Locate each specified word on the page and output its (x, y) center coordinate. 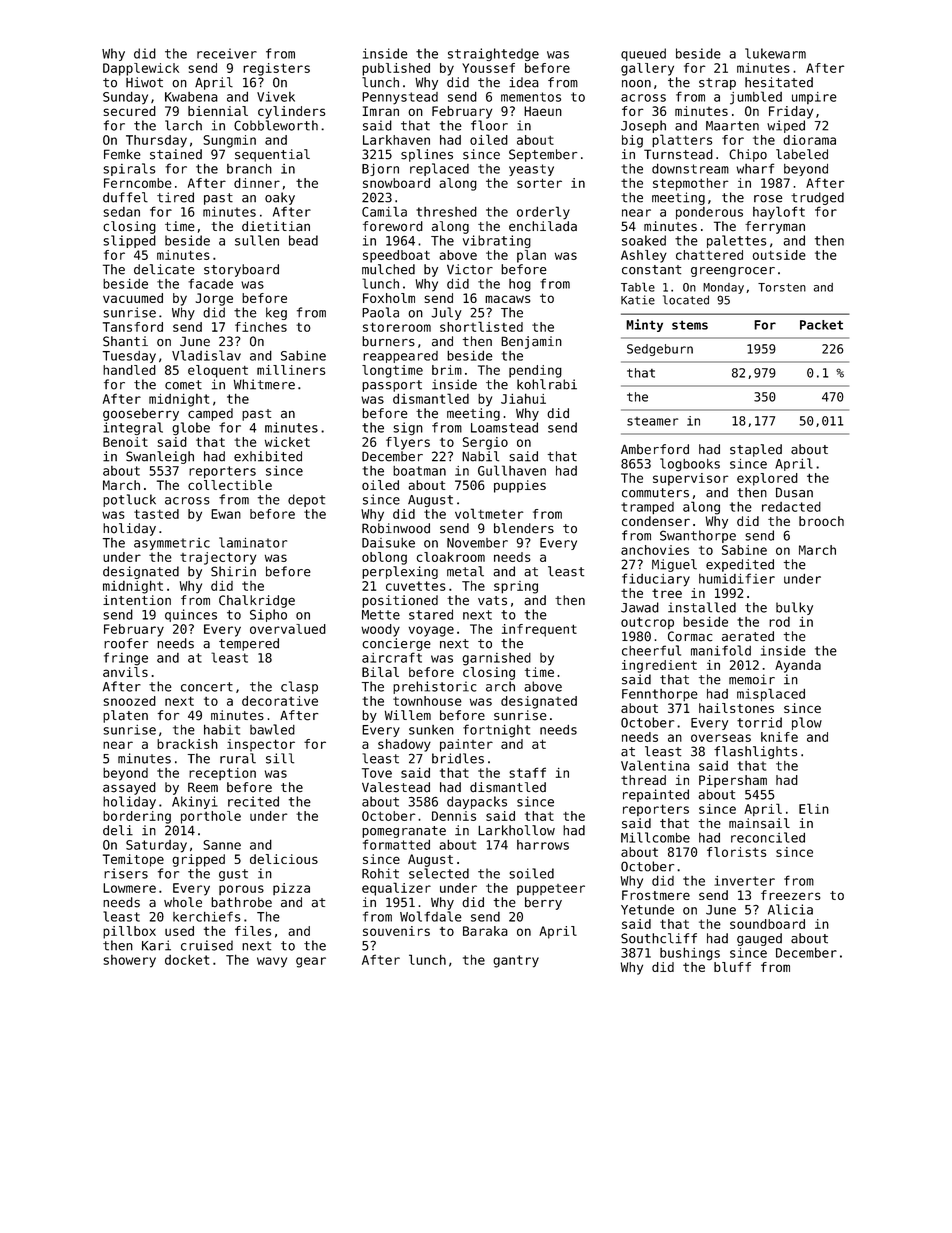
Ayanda (798, 666)
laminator (253, 542)
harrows (543, 845)
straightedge (493, 54)
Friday (791, 112)
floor (489, 125)
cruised (207, 945)
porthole (211, 817)
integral (133, 428)
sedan (121, 212)
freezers (791, 895)
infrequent (539, 630)
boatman (419, 471)
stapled (756, 450)
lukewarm (775, 53)
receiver (227, 53)
